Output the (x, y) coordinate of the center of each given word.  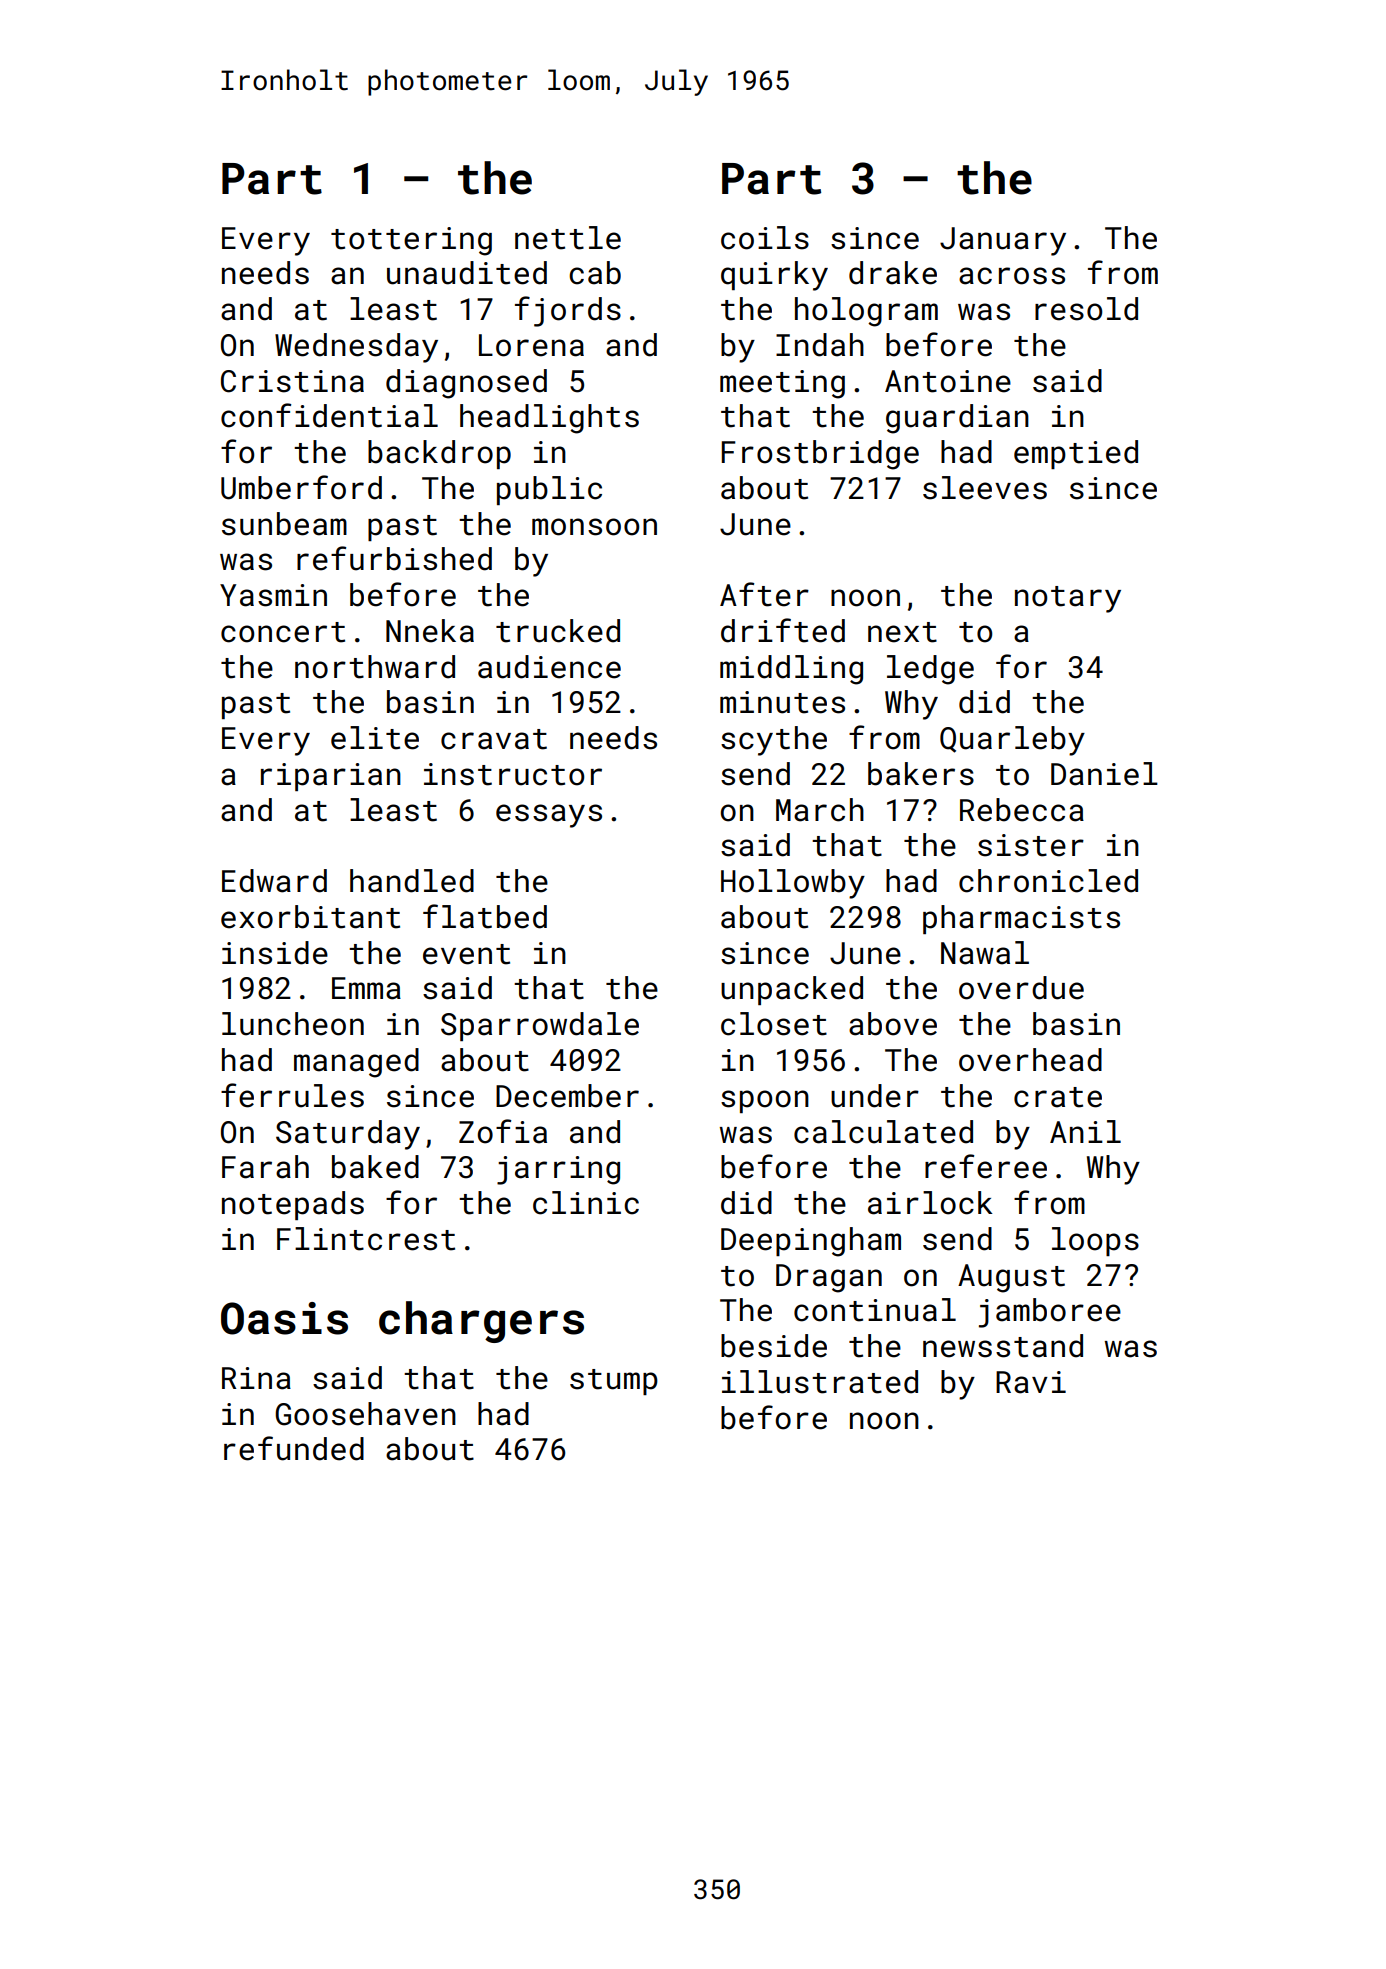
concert (283, 632)
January (1003, 241)
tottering (411, 241)
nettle (568, 238)
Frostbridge (820, 455)
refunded (294, 1448)
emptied (1076, 454)
